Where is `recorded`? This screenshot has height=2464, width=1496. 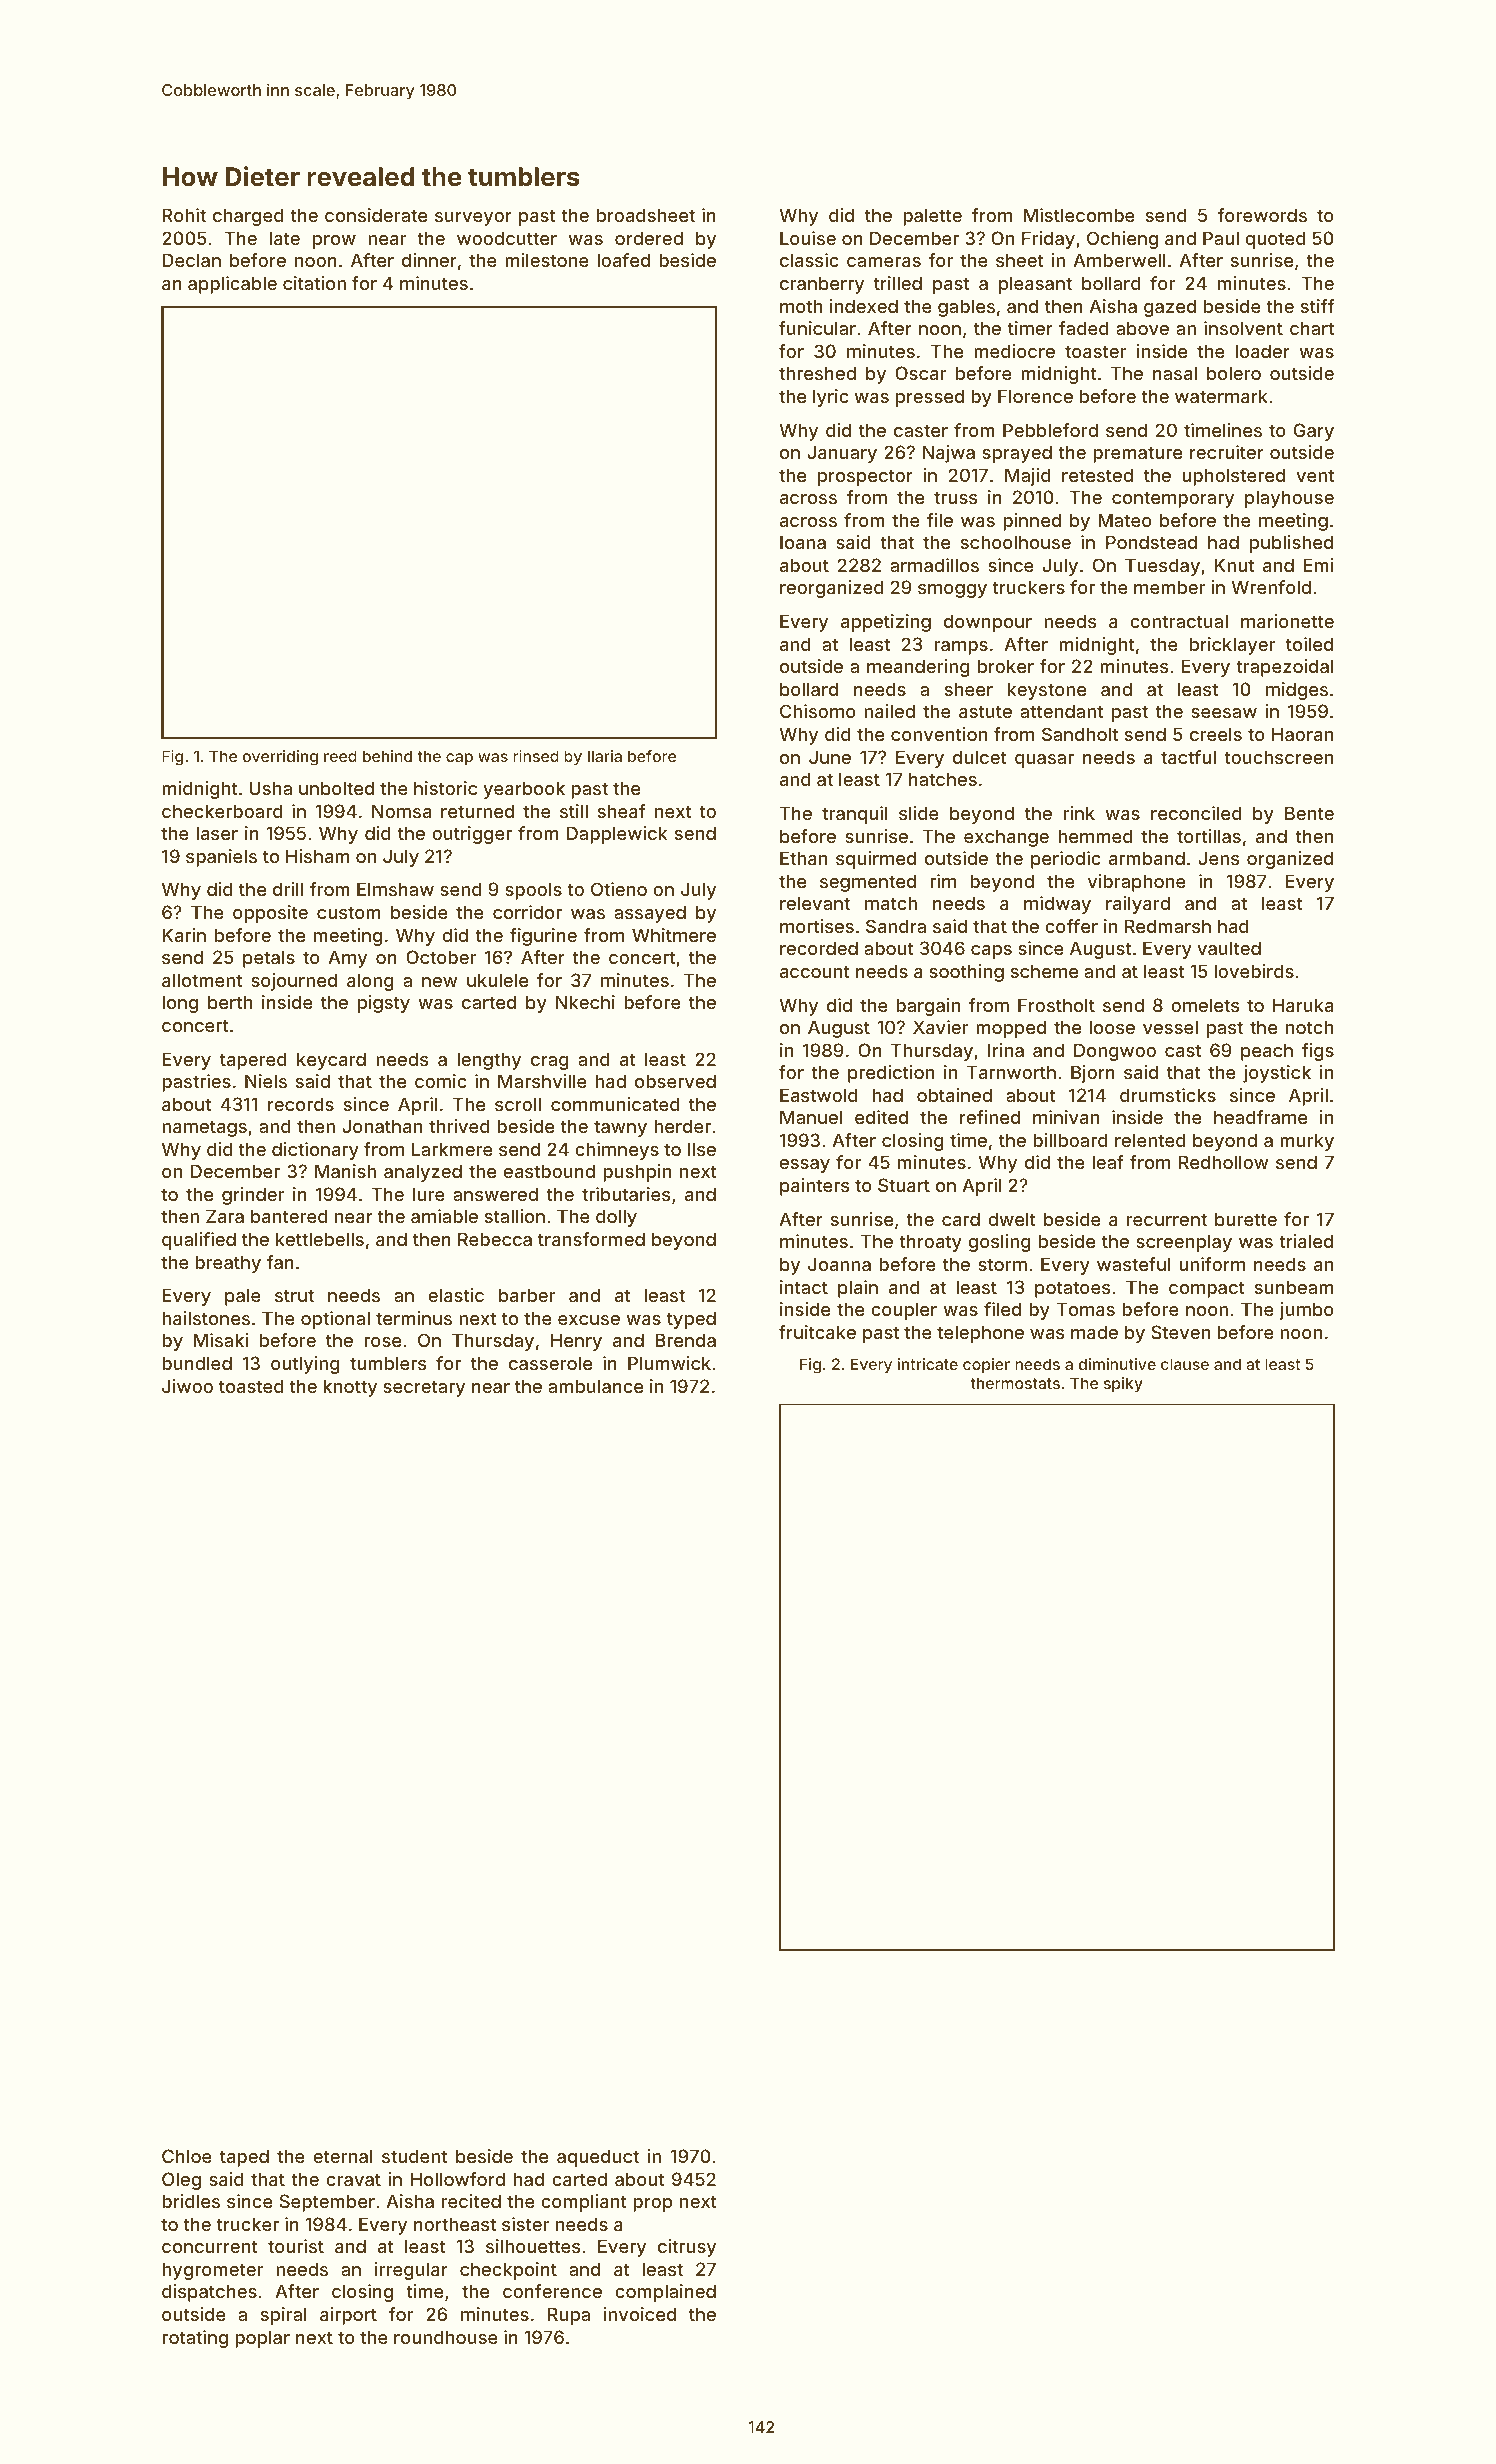
recorded is located at coordinates (819, 948).
